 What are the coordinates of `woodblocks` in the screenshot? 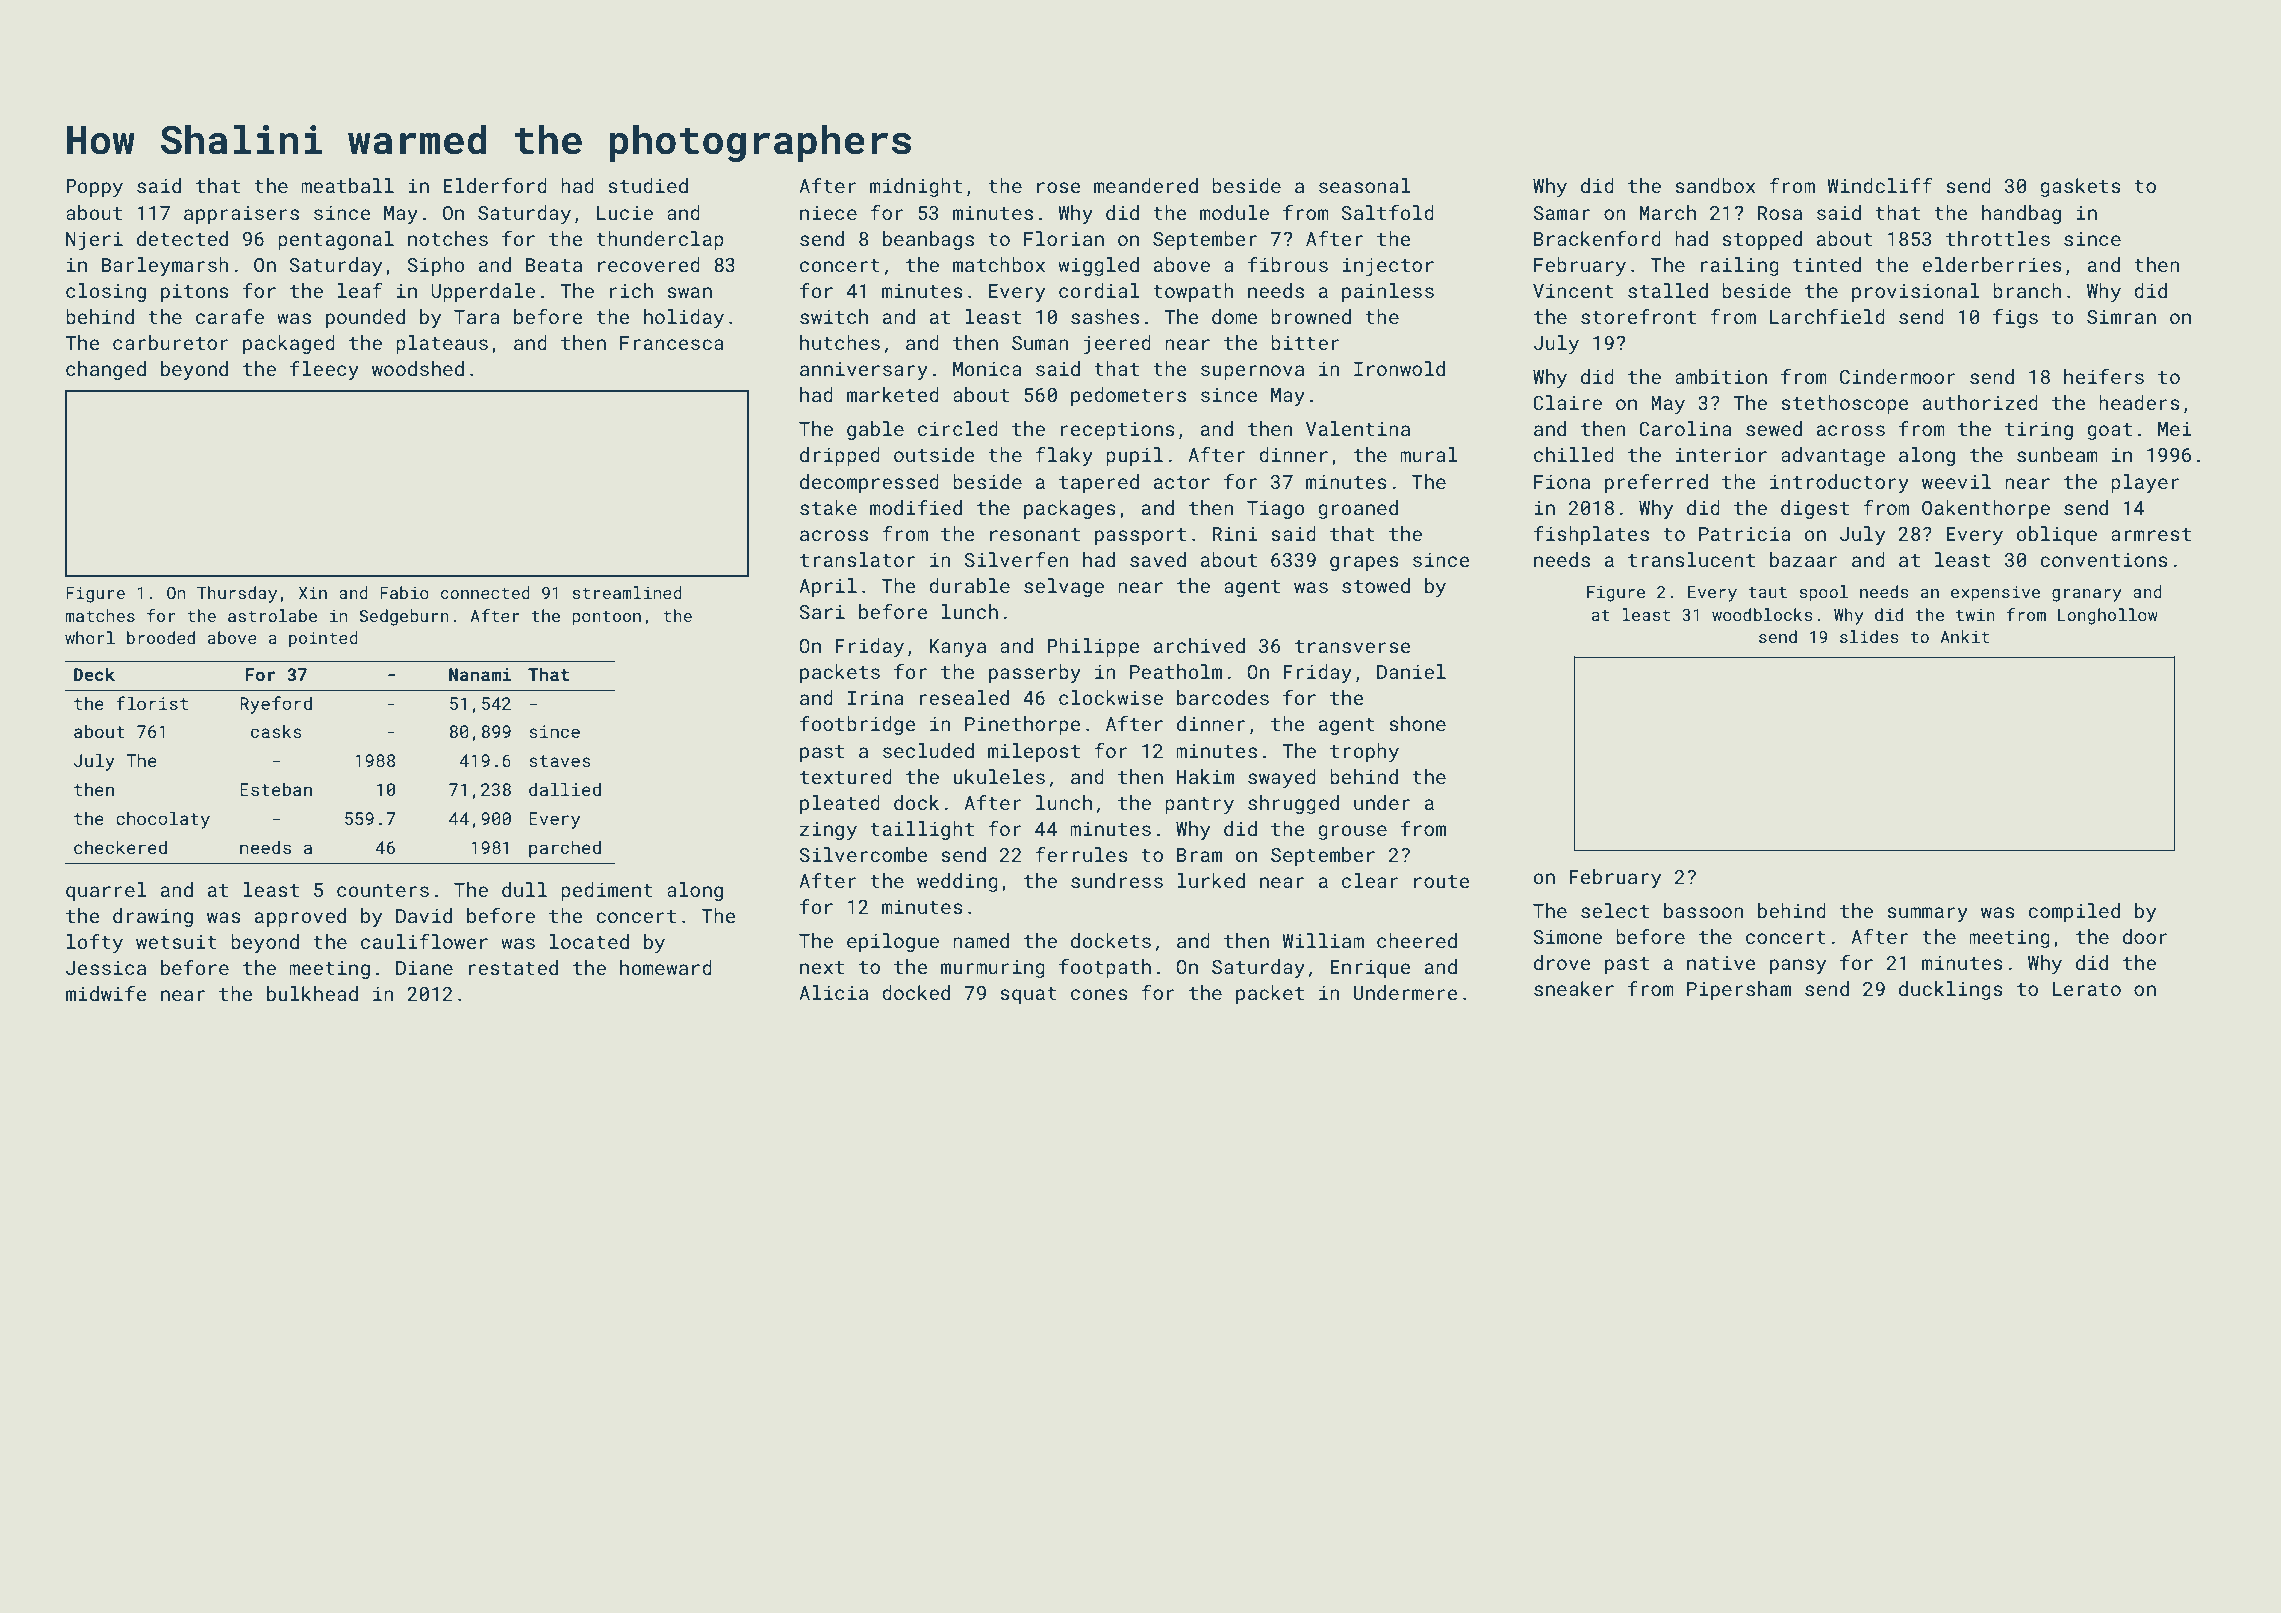 It's located at (1762, 614).
